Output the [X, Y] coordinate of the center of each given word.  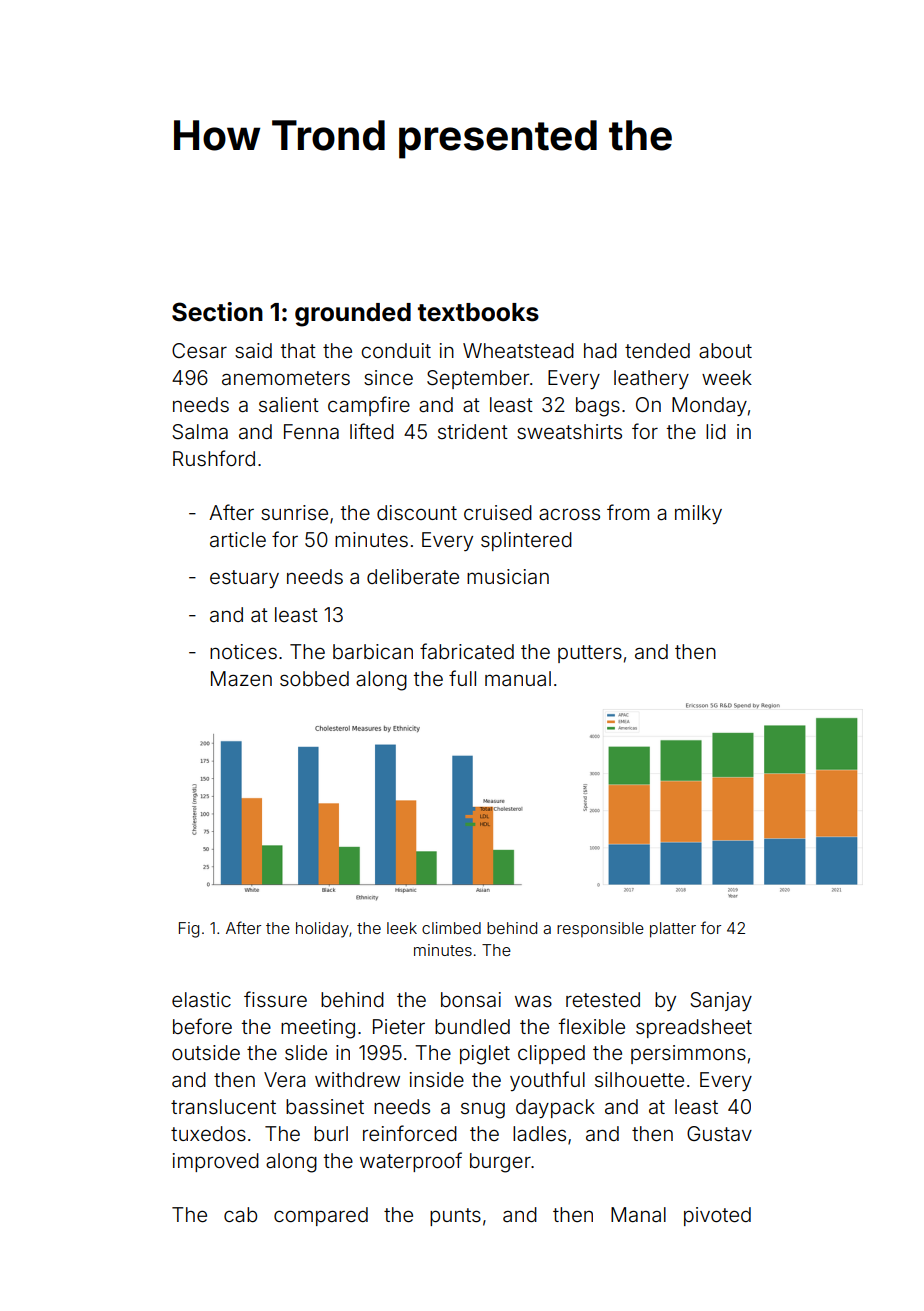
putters [590, 654]
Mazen [241, 678]
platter [673, 930]
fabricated [467, 651]
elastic [201, 999]
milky [698, 514]
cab [240, 1214]
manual [518, 678]
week [727, 377]
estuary [244, 579]
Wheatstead [518, 350]
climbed [451, 928]
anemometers [286, 378]
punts [455, 1217]
